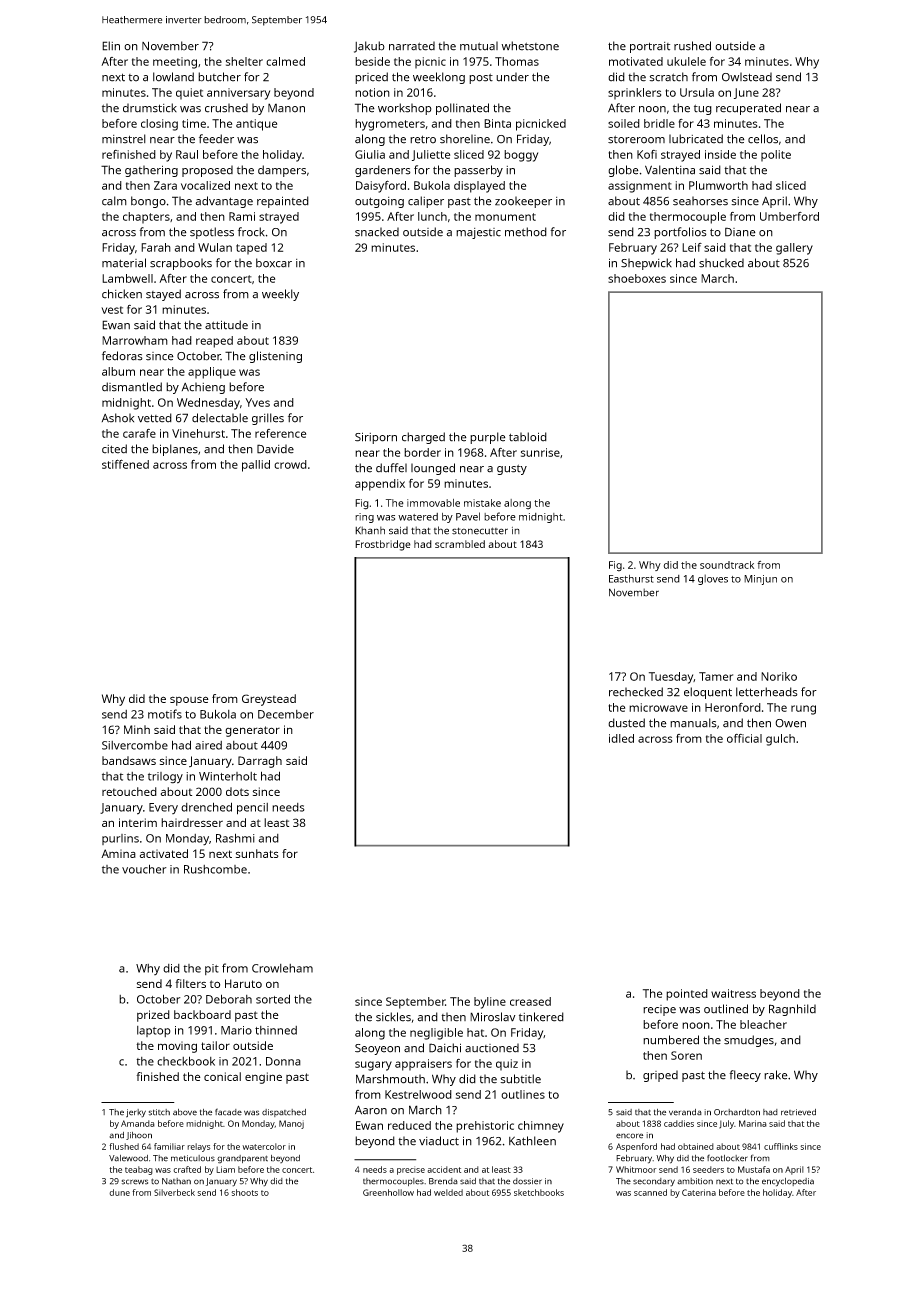 Image resolution: width=924 pixels, height=1308 pixels. Describe the element at coordinates (383, 545) in the document. I see `Frostbridge` at that location.
